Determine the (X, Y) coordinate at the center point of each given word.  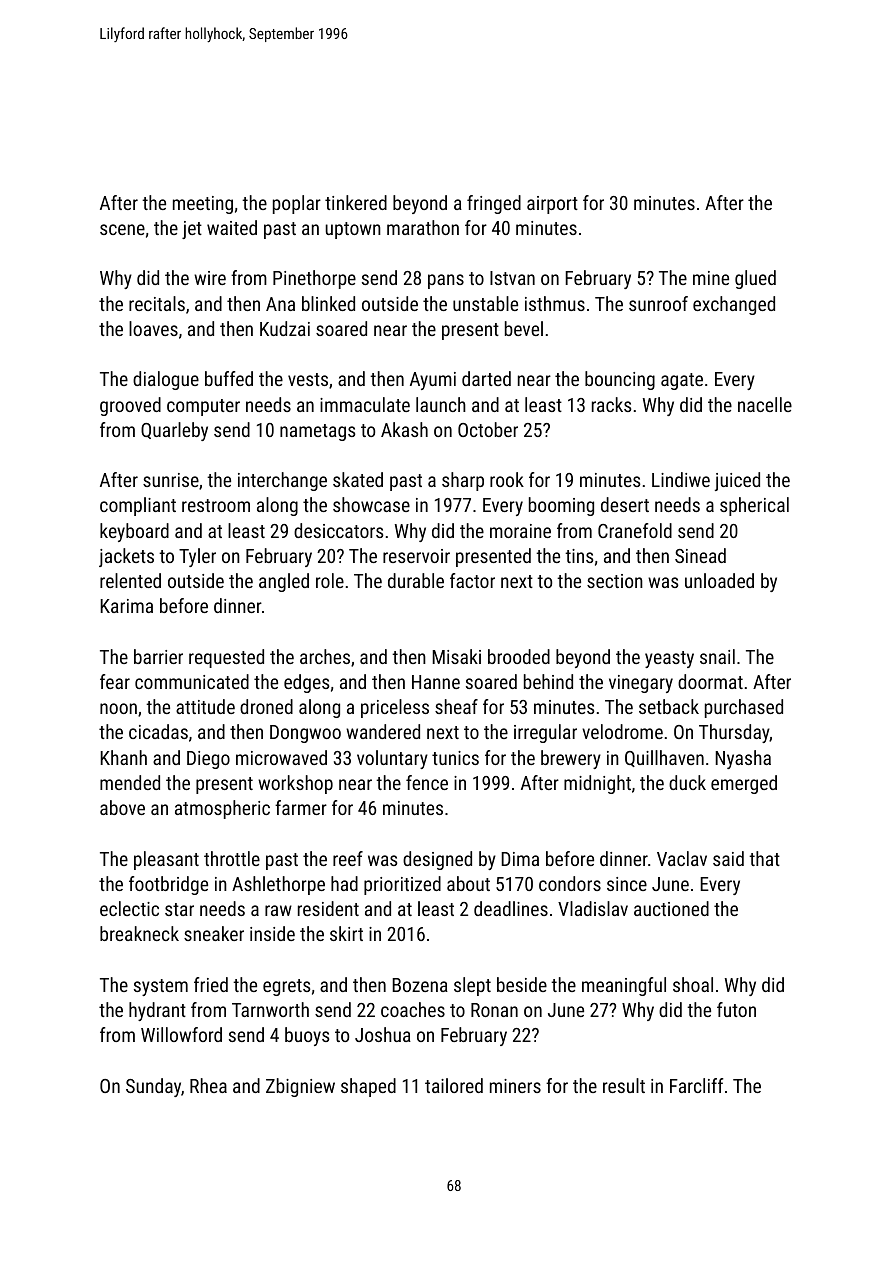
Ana (280, 304)
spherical (754, 506)
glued (755, 279)
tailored (454, 1085)
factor (472, 580)
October (488, 429)
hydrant (157, 1011)
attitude (205, 706)
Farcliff (696, 1085)
